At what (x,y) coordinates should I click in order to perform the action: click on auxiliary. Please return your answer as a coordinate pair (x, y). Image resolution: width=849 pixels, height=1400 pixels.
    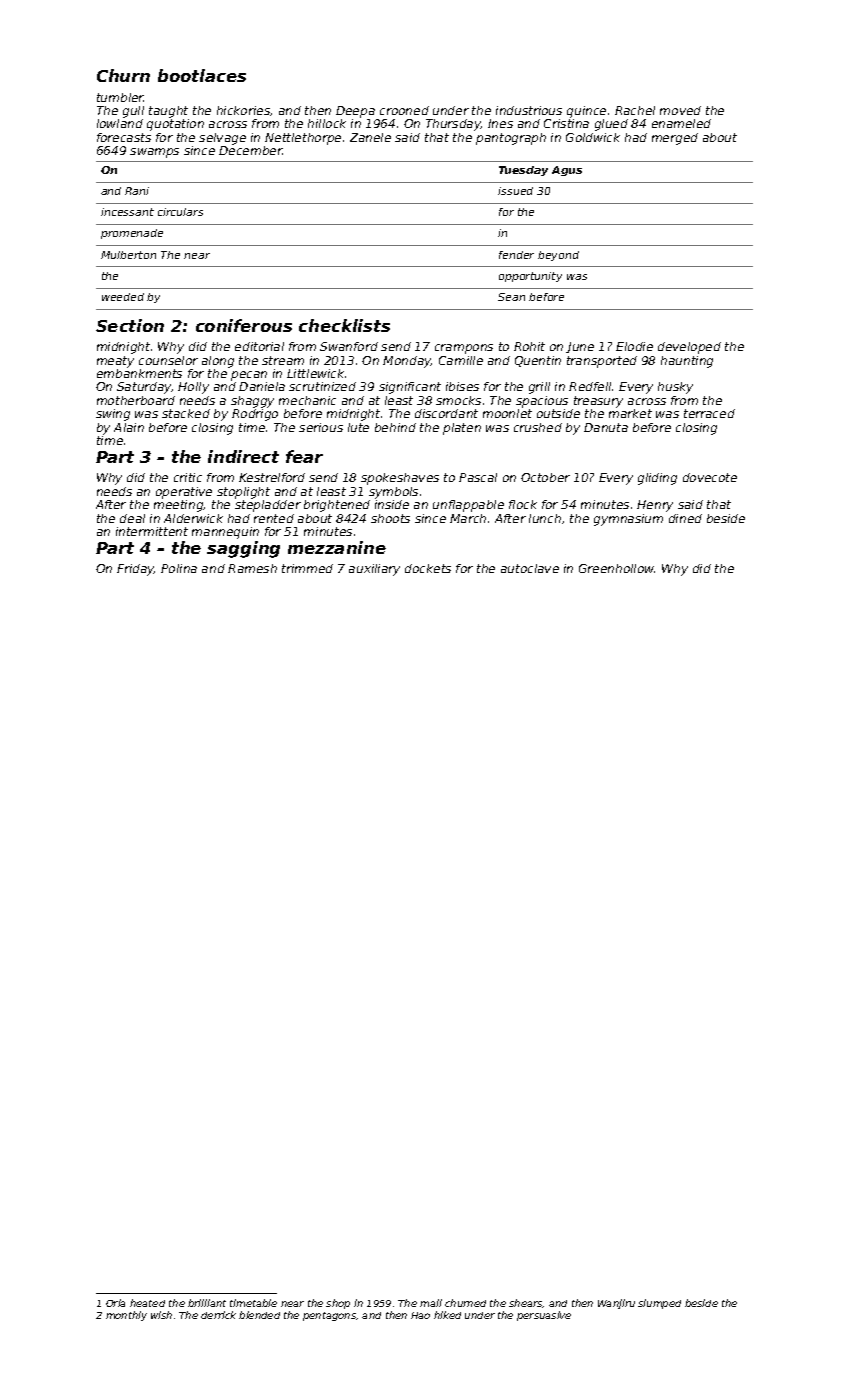
    Looking at the image, I should click on (374, 570).
